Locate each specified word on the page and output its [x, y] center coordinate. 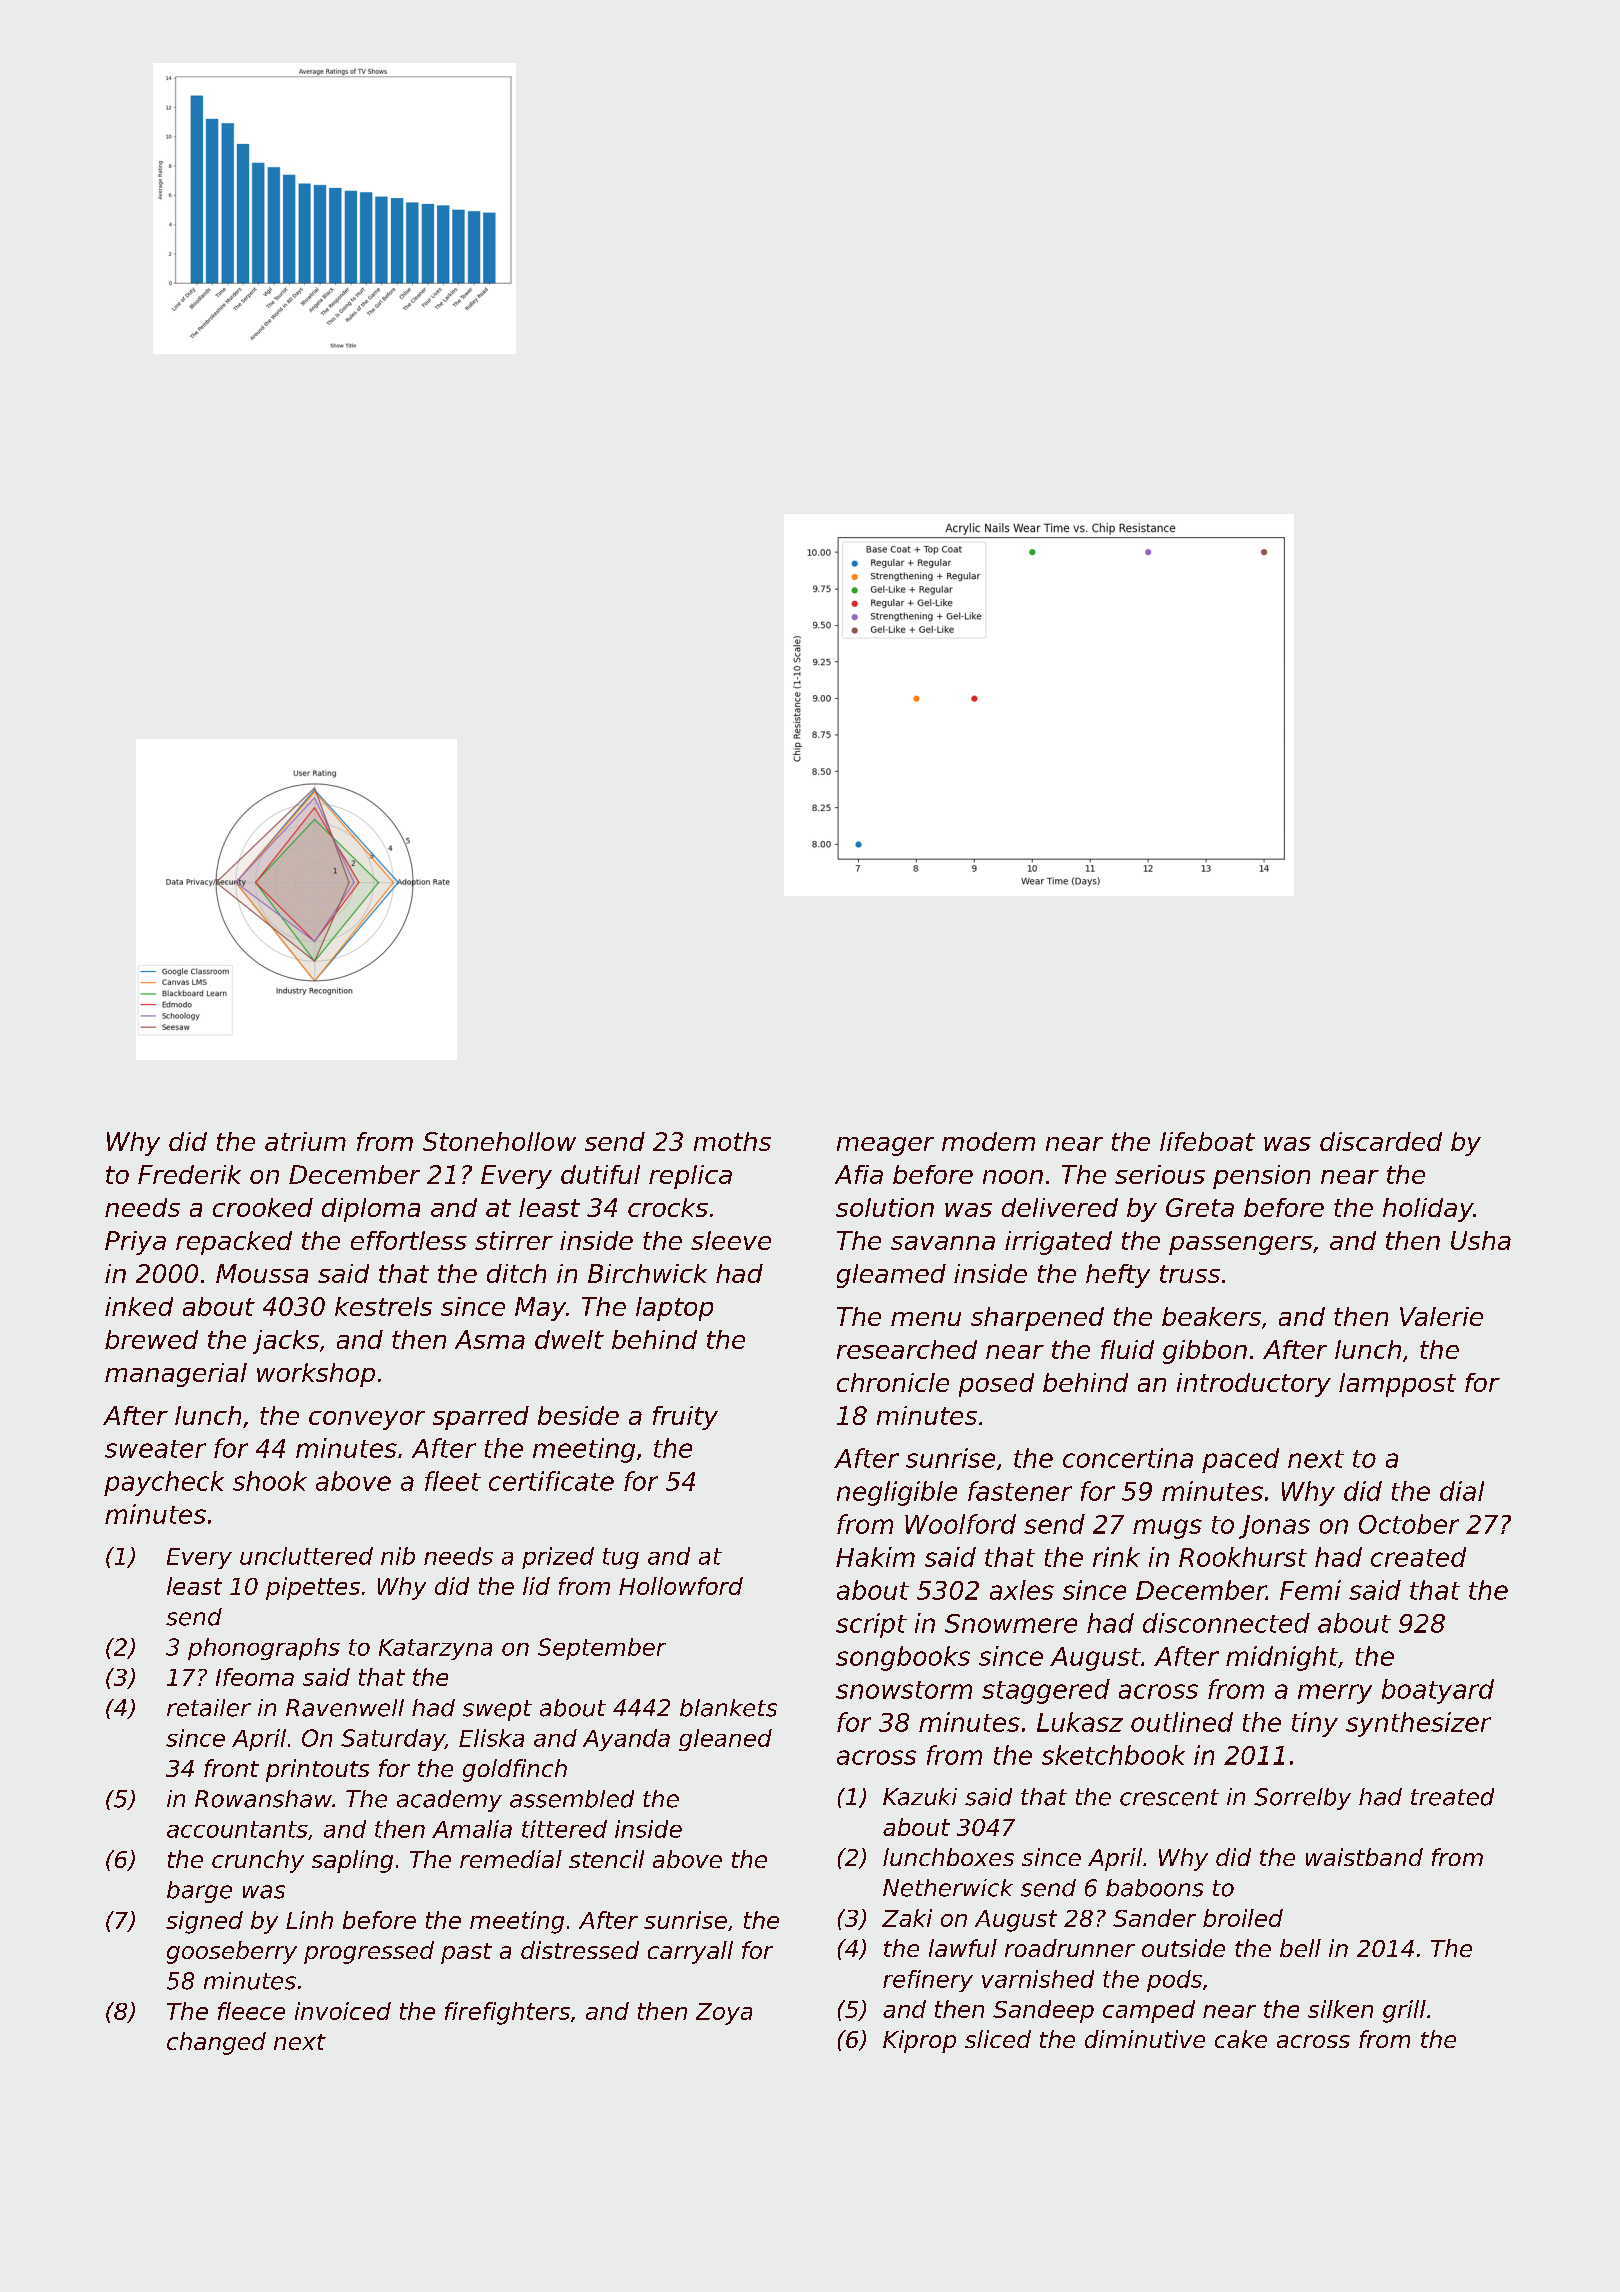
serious [1160, 1174]
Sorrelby [1302, 1799]
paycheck [164, 1483]
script [871, 1625]
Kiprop [919, 2041]
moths [732, 1141]
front [231, 1768]
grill [1404, 2011]
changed [216, 2043]
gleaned [725, 1740]
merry [1335, 1694]
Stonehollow [499, 1141]
